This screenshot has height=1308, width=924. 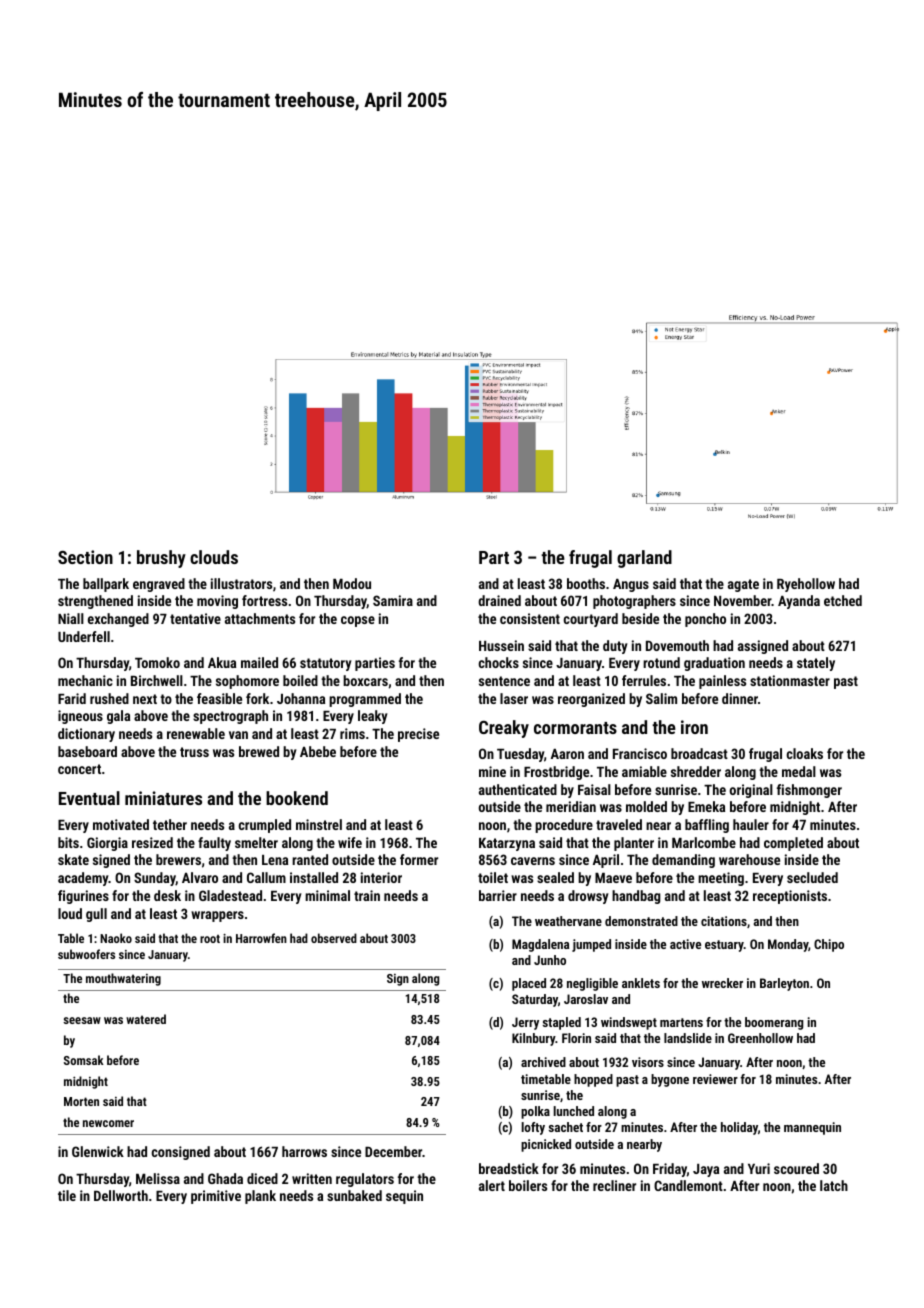 I want to click on brushy, so click(x=161, y=559).
